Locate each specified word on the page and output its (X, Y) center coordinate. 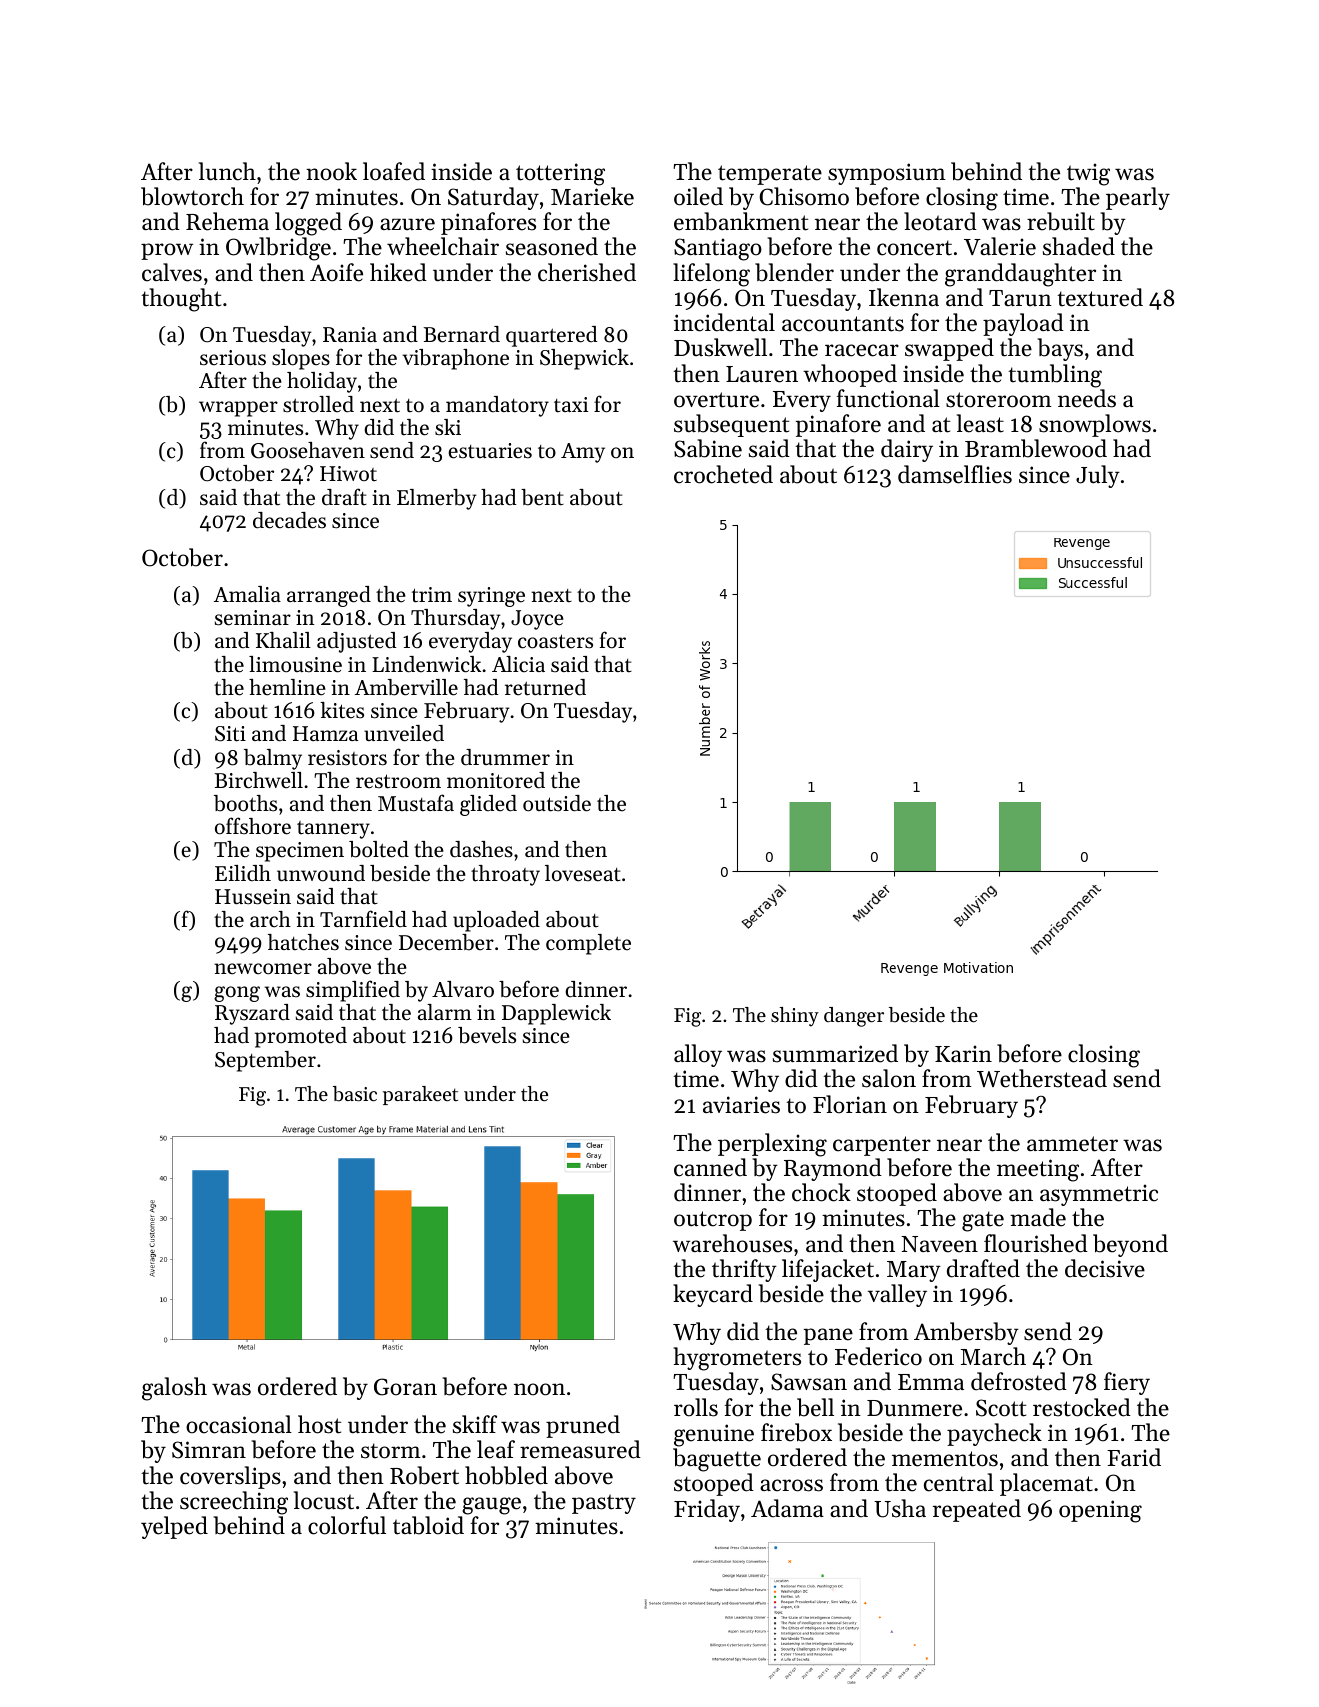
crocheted (723, 474)
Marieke (592, 196)
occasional (239, 1424)
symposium (887, 174)
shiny (795, 1017)
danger (854, 1017)
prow (167, 251)
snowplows (1095, 425)
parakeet (420, 1095)
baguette (717, 1460)
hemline (287, 687)
